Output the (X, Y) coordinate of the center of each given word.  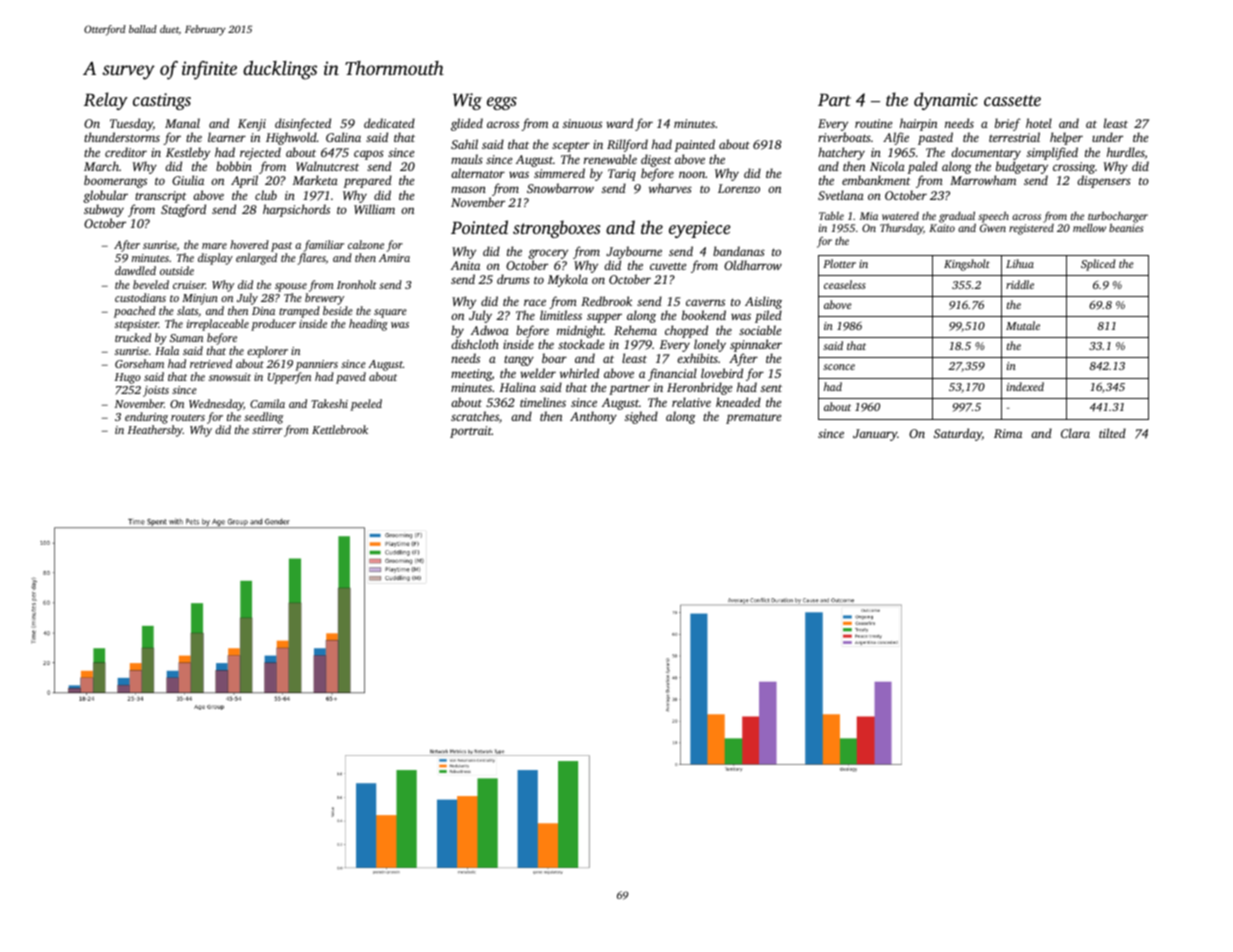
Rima (1008, 433)
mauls (467, 159)
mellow (1089, 228)
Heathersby (155, 431)
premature (753, 418)
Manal (182, 123)
